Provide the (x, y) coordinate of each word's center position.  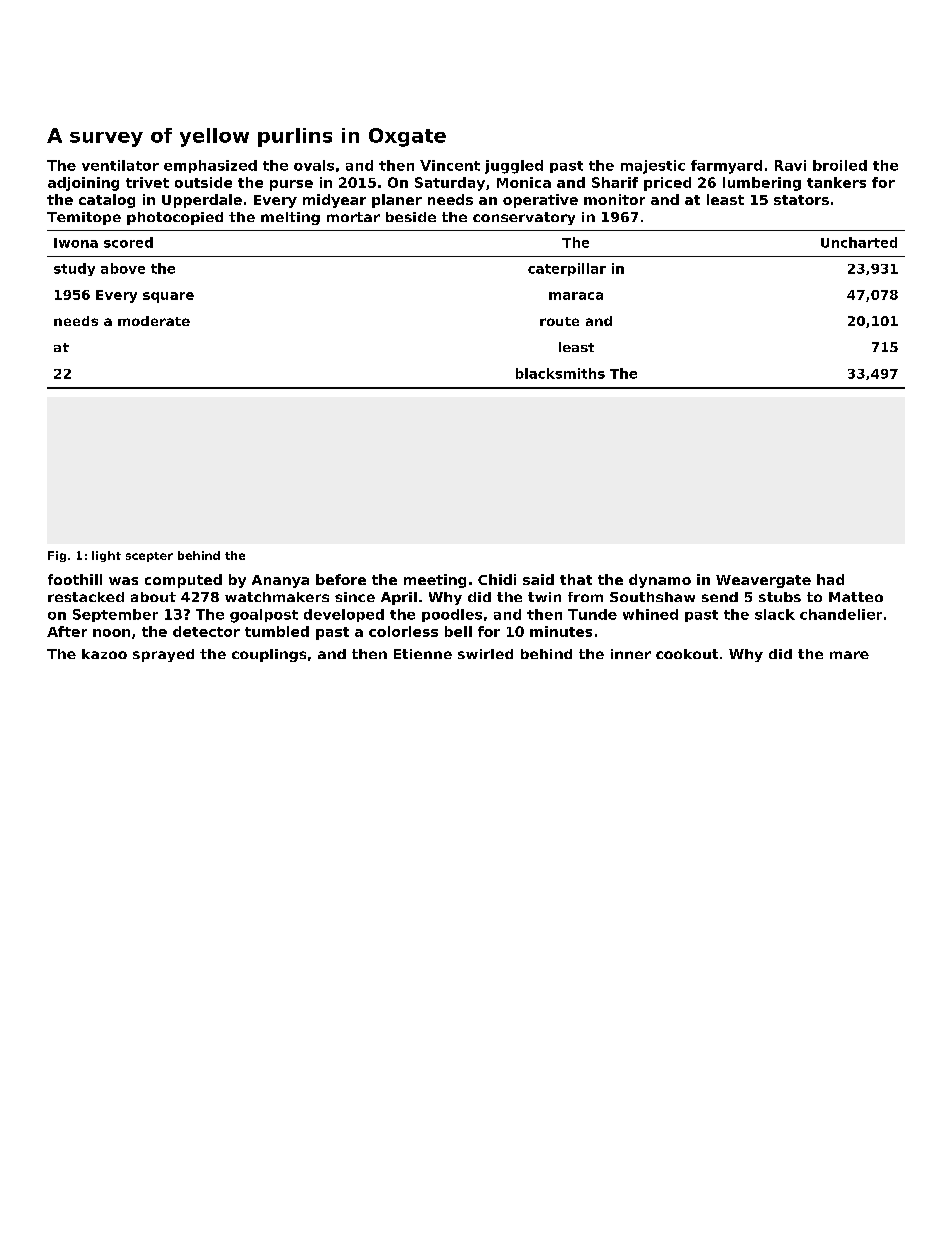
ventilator (120, 165)
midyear (334, 201)
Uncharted (859, 242)
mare (849, 655)
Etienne (423, 654)
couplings (269, 655)
